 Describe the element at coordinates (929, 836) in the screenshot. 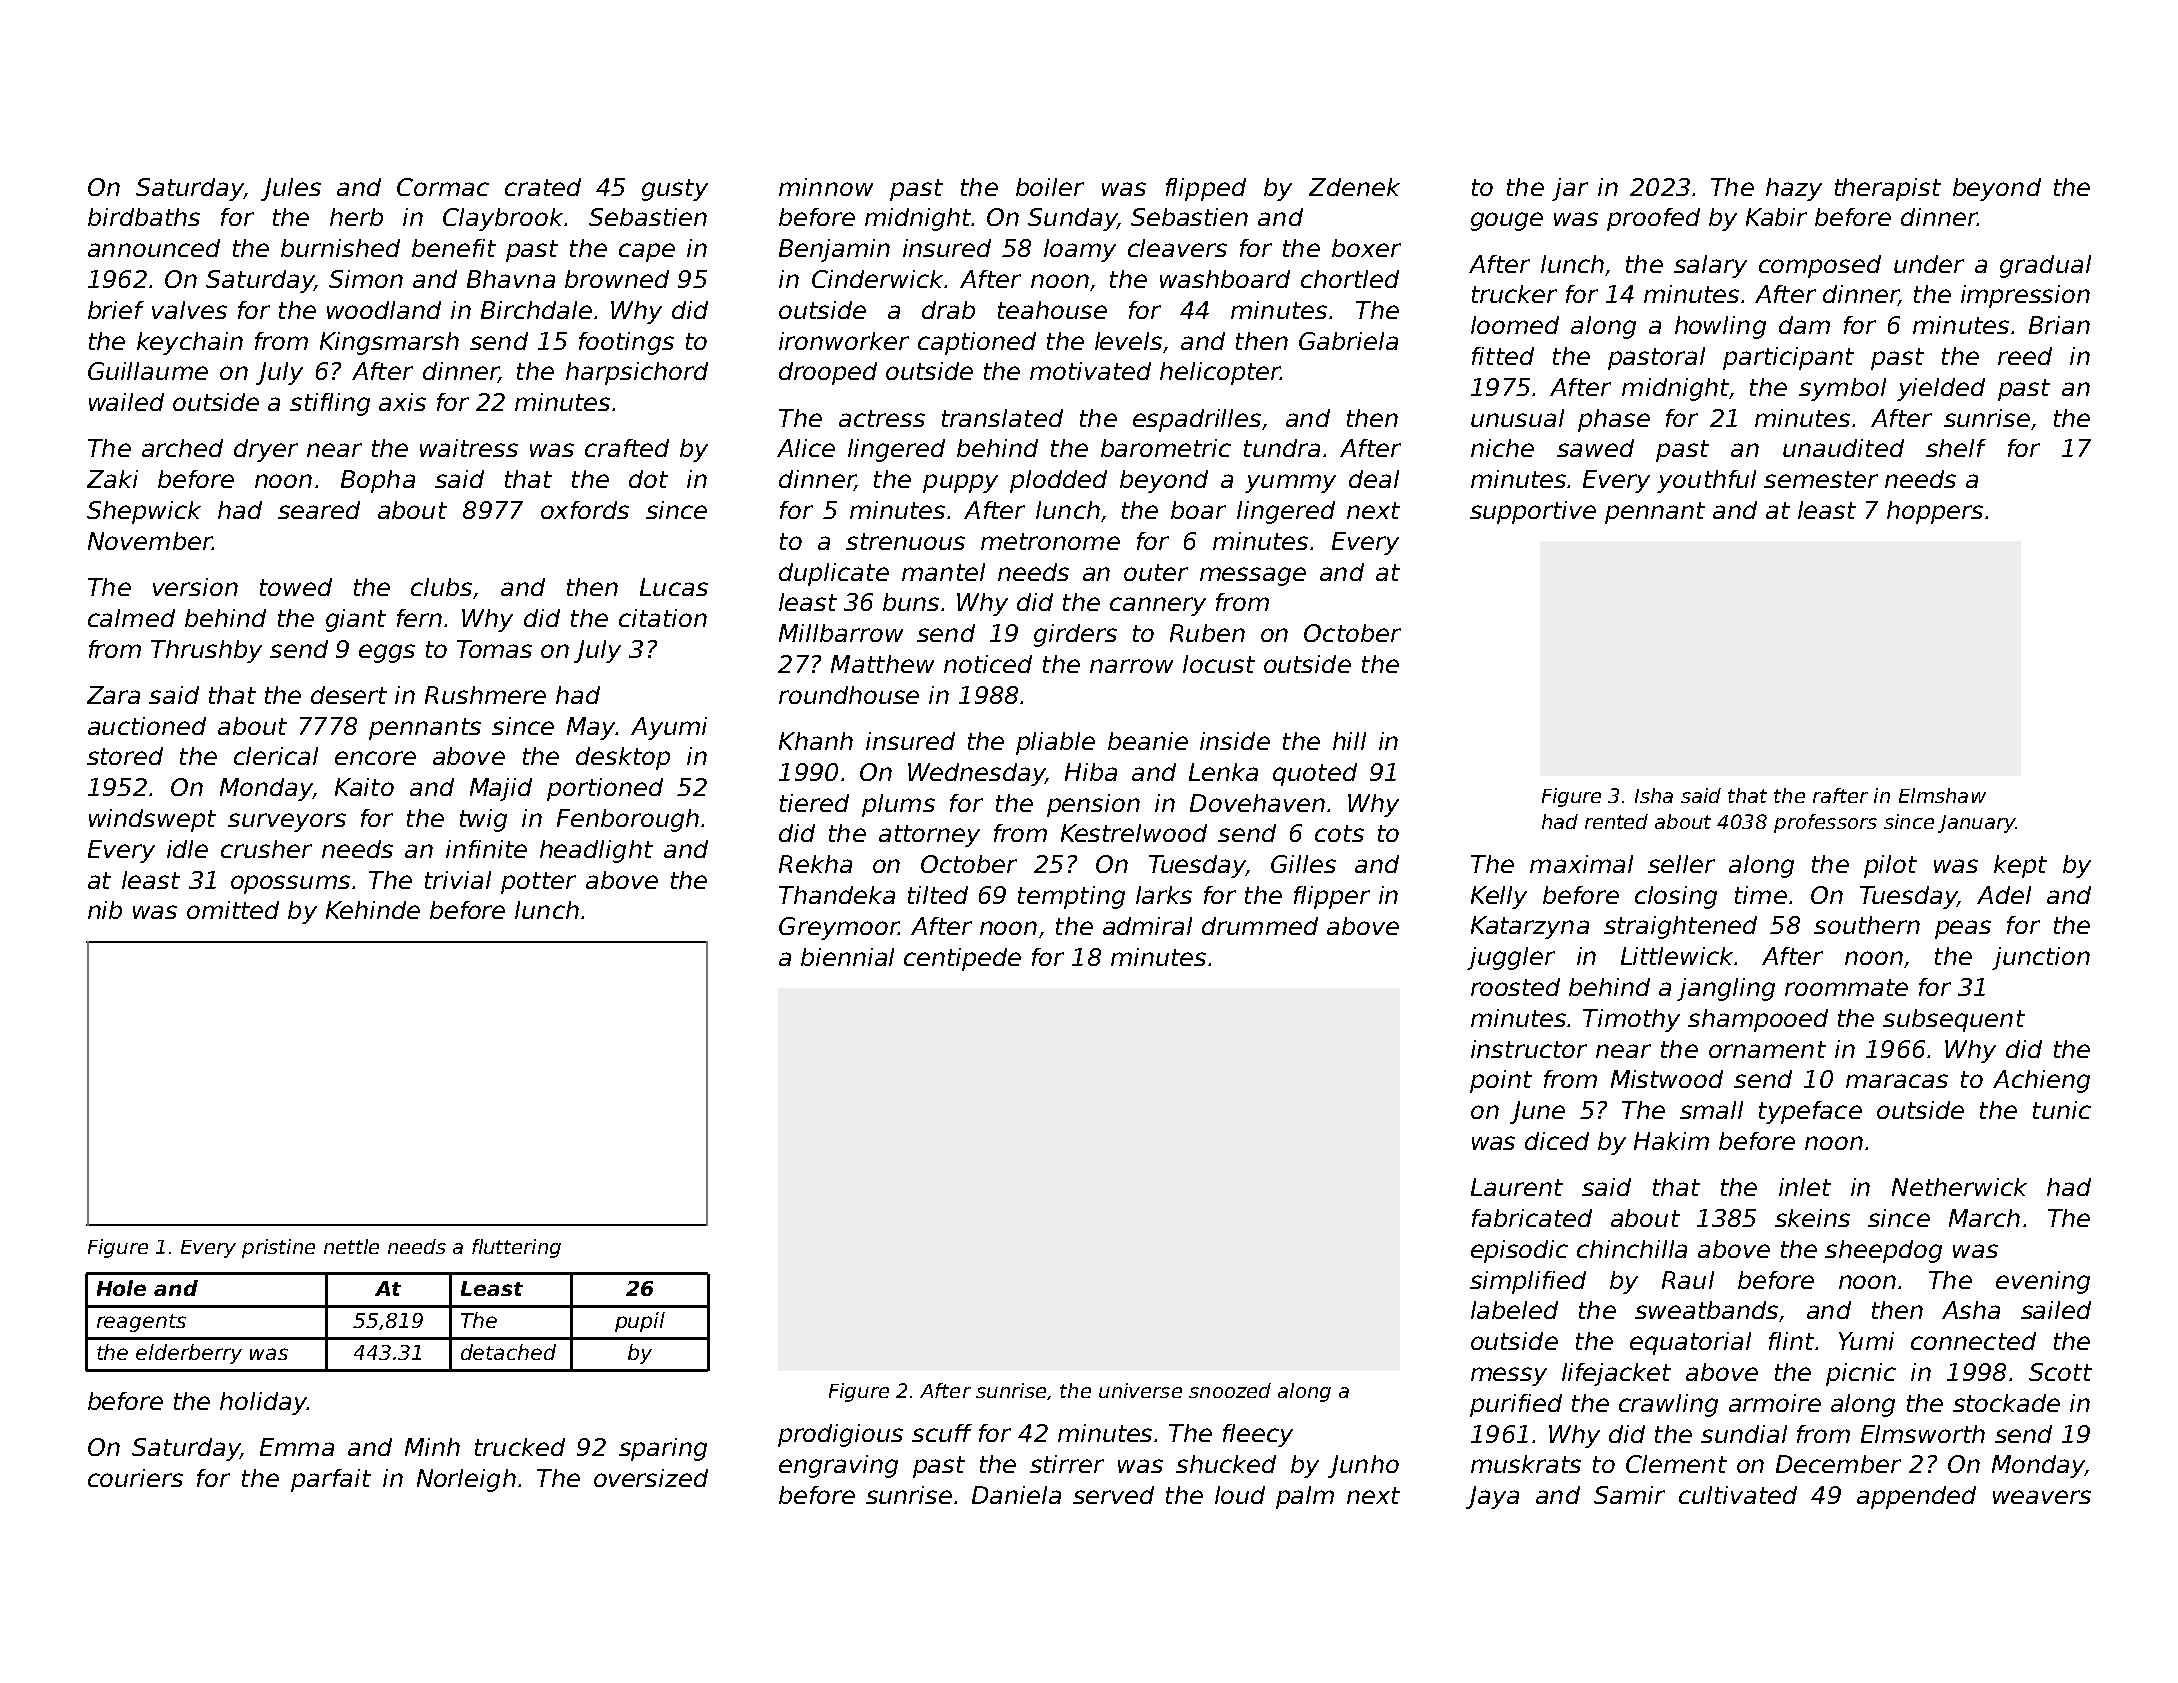

I see `attorney` at that location.
